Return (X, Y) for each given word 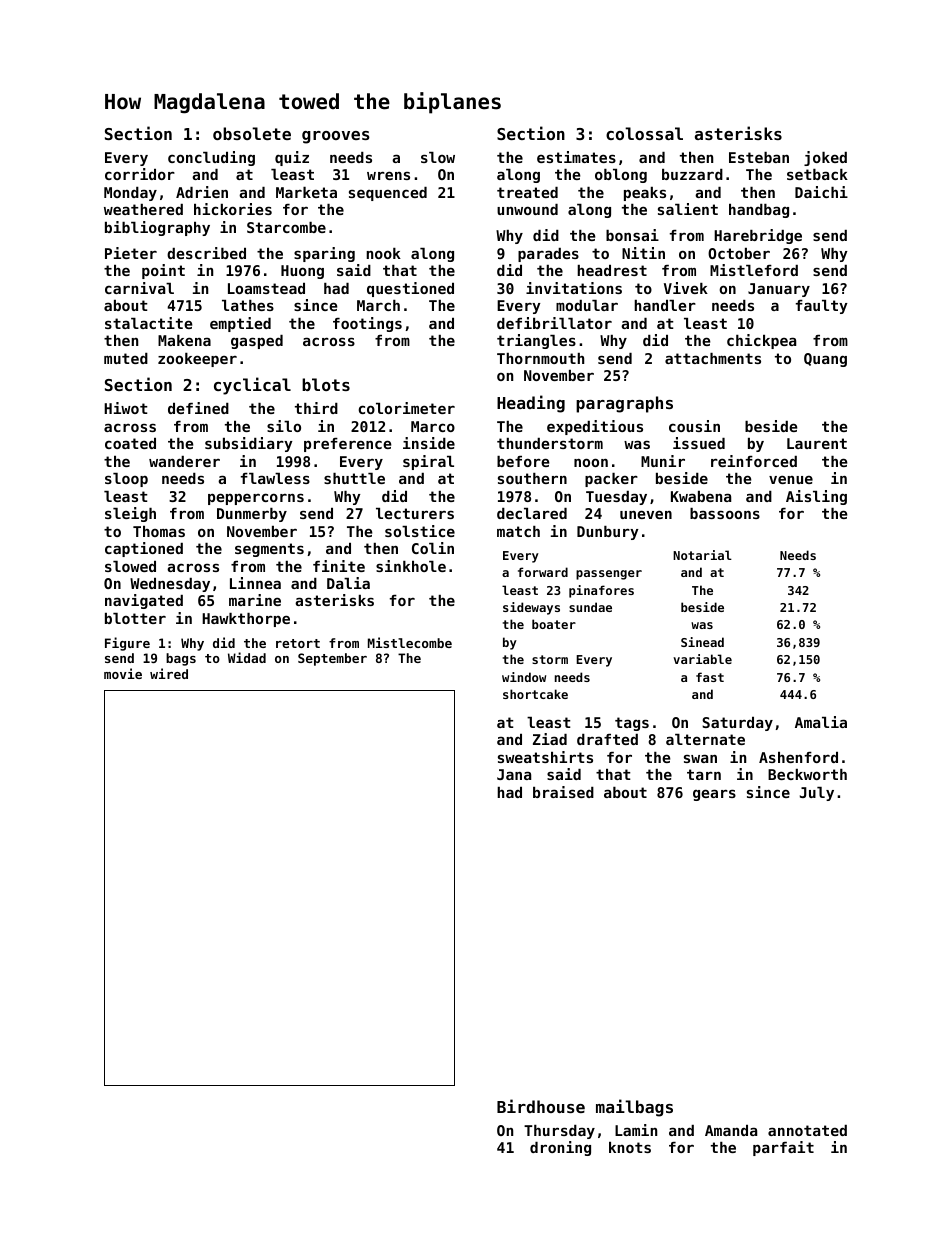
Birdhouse (541, 1106)
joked (825, 158)
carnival (139, 288)
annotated (807, 1130)
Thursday (559, 1132)
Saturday (737, 724)
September (332, 659)
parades (548, 255)
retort (298, 643)
